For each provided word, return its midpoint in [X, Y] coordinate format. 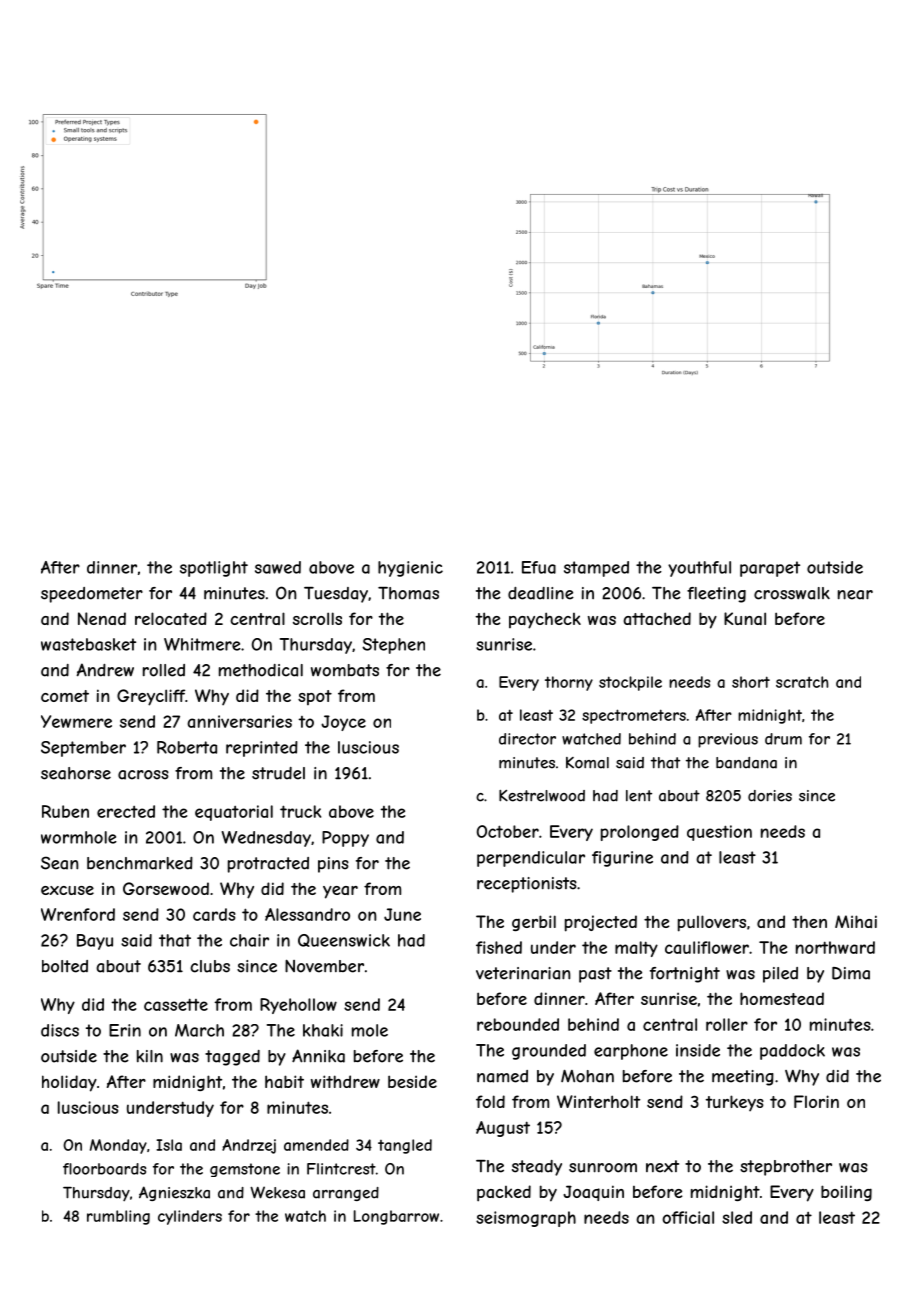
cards [214, 914]
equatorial [234, 813]
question [719, 833]
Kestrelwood [542, 795]
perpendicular [531, 859]
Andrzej [249, 1146]
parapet [770, 569]
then [809, 921]
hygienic [410, 569]
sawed [278, 567]
